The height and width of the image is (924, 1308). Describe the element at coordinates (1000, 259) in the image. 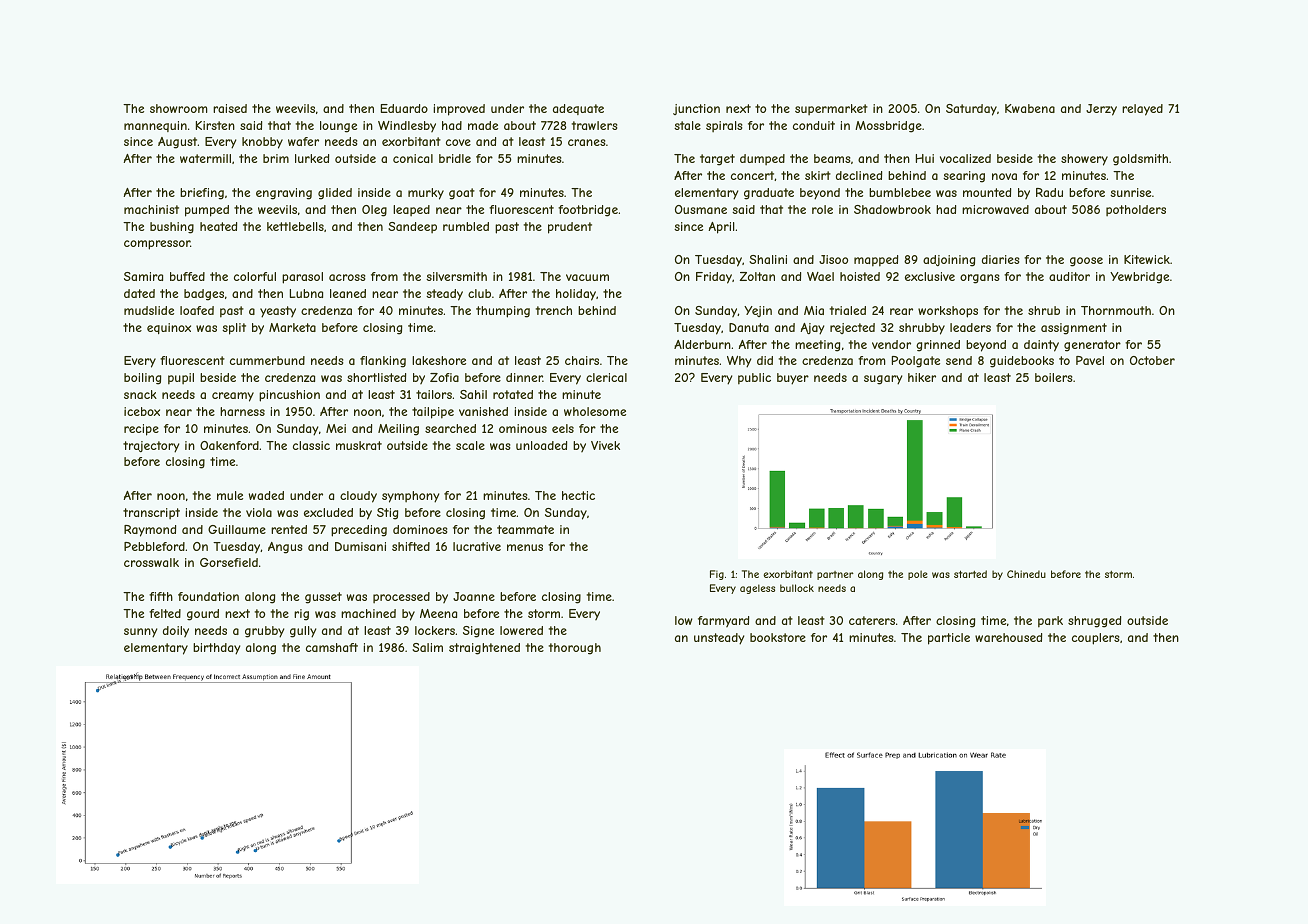

I see `diaries` at that location.
